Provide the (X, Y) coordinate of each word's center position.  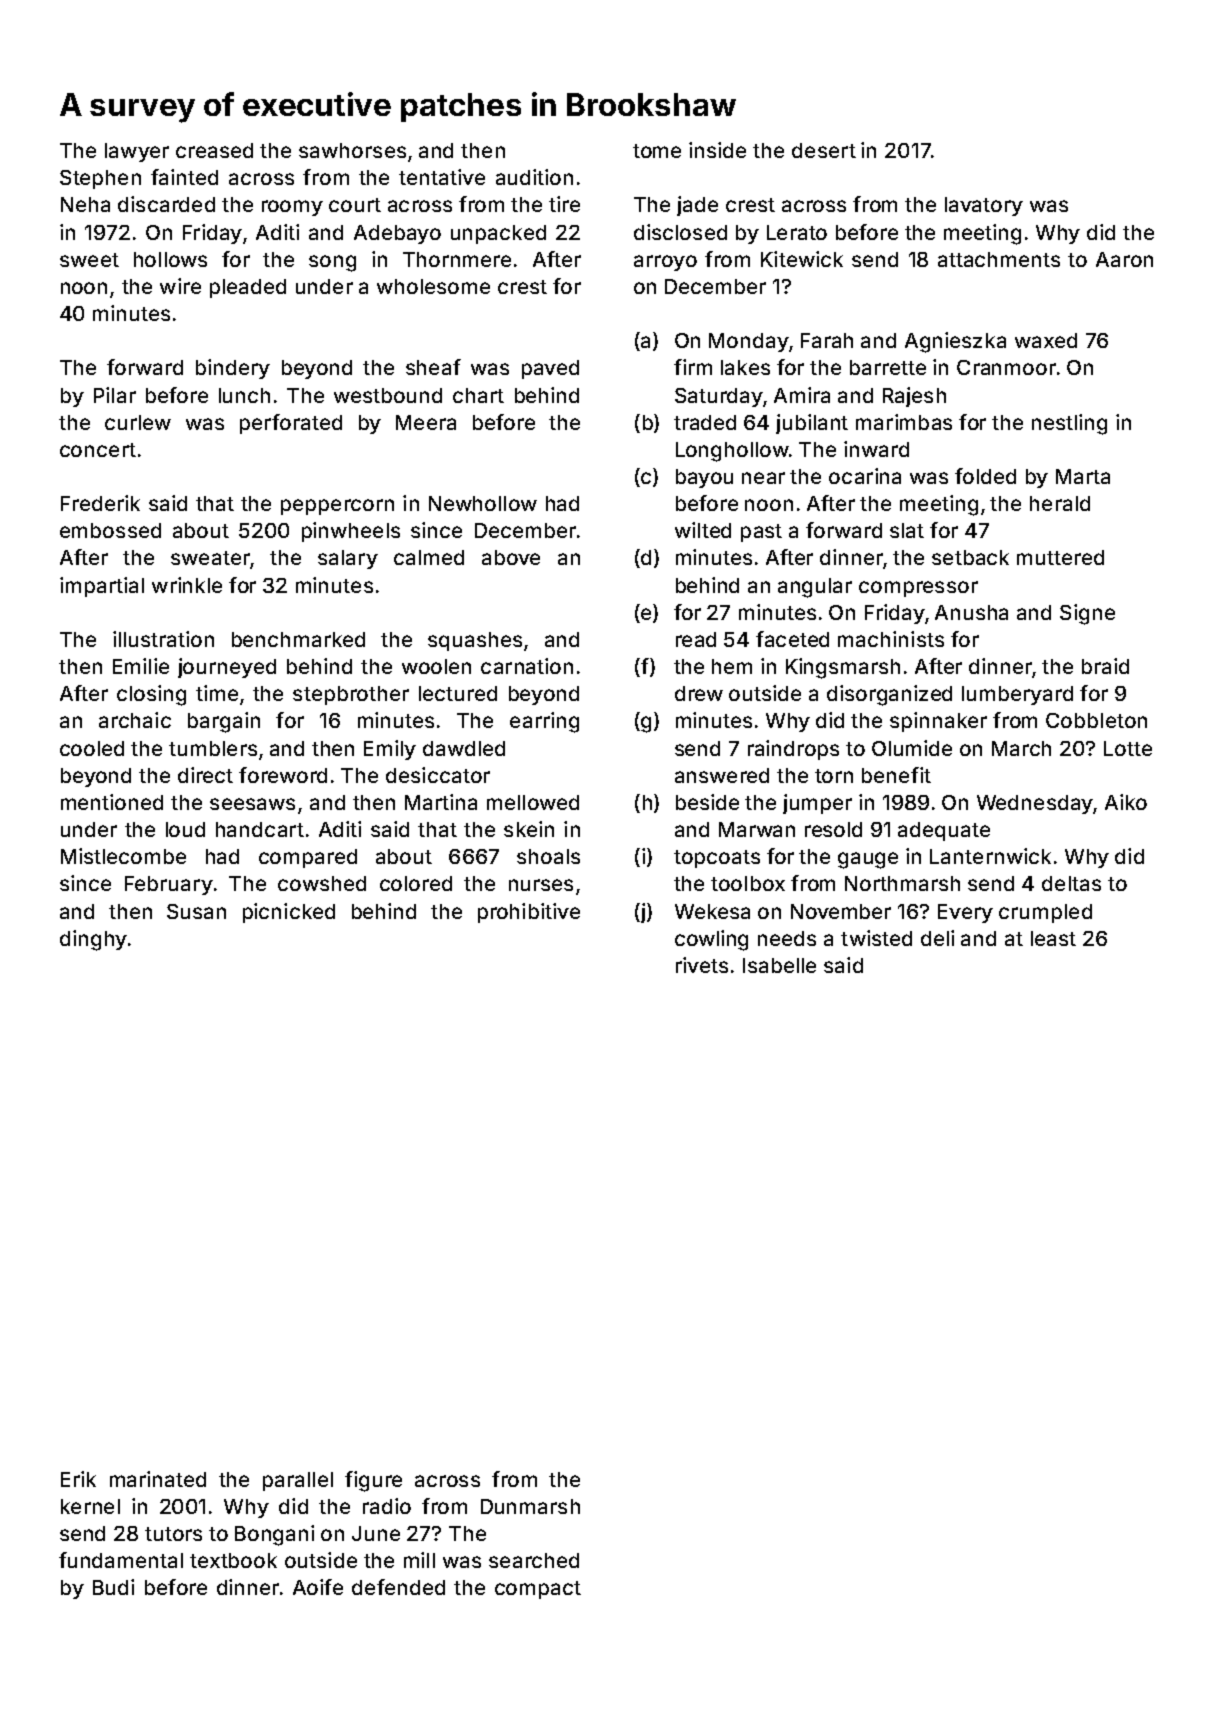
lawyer (137, 152)
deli (937, 938)
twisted (876, 938)
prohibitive (529, 913)
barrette (888, 367)
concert (98, 450)
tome (657, 151)
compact (538, 1590)
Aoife (318, 1587)
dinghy (93, 940)
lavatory (984, 206)
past (761, 533)
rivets (702, 965)
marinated (158, 1479)
